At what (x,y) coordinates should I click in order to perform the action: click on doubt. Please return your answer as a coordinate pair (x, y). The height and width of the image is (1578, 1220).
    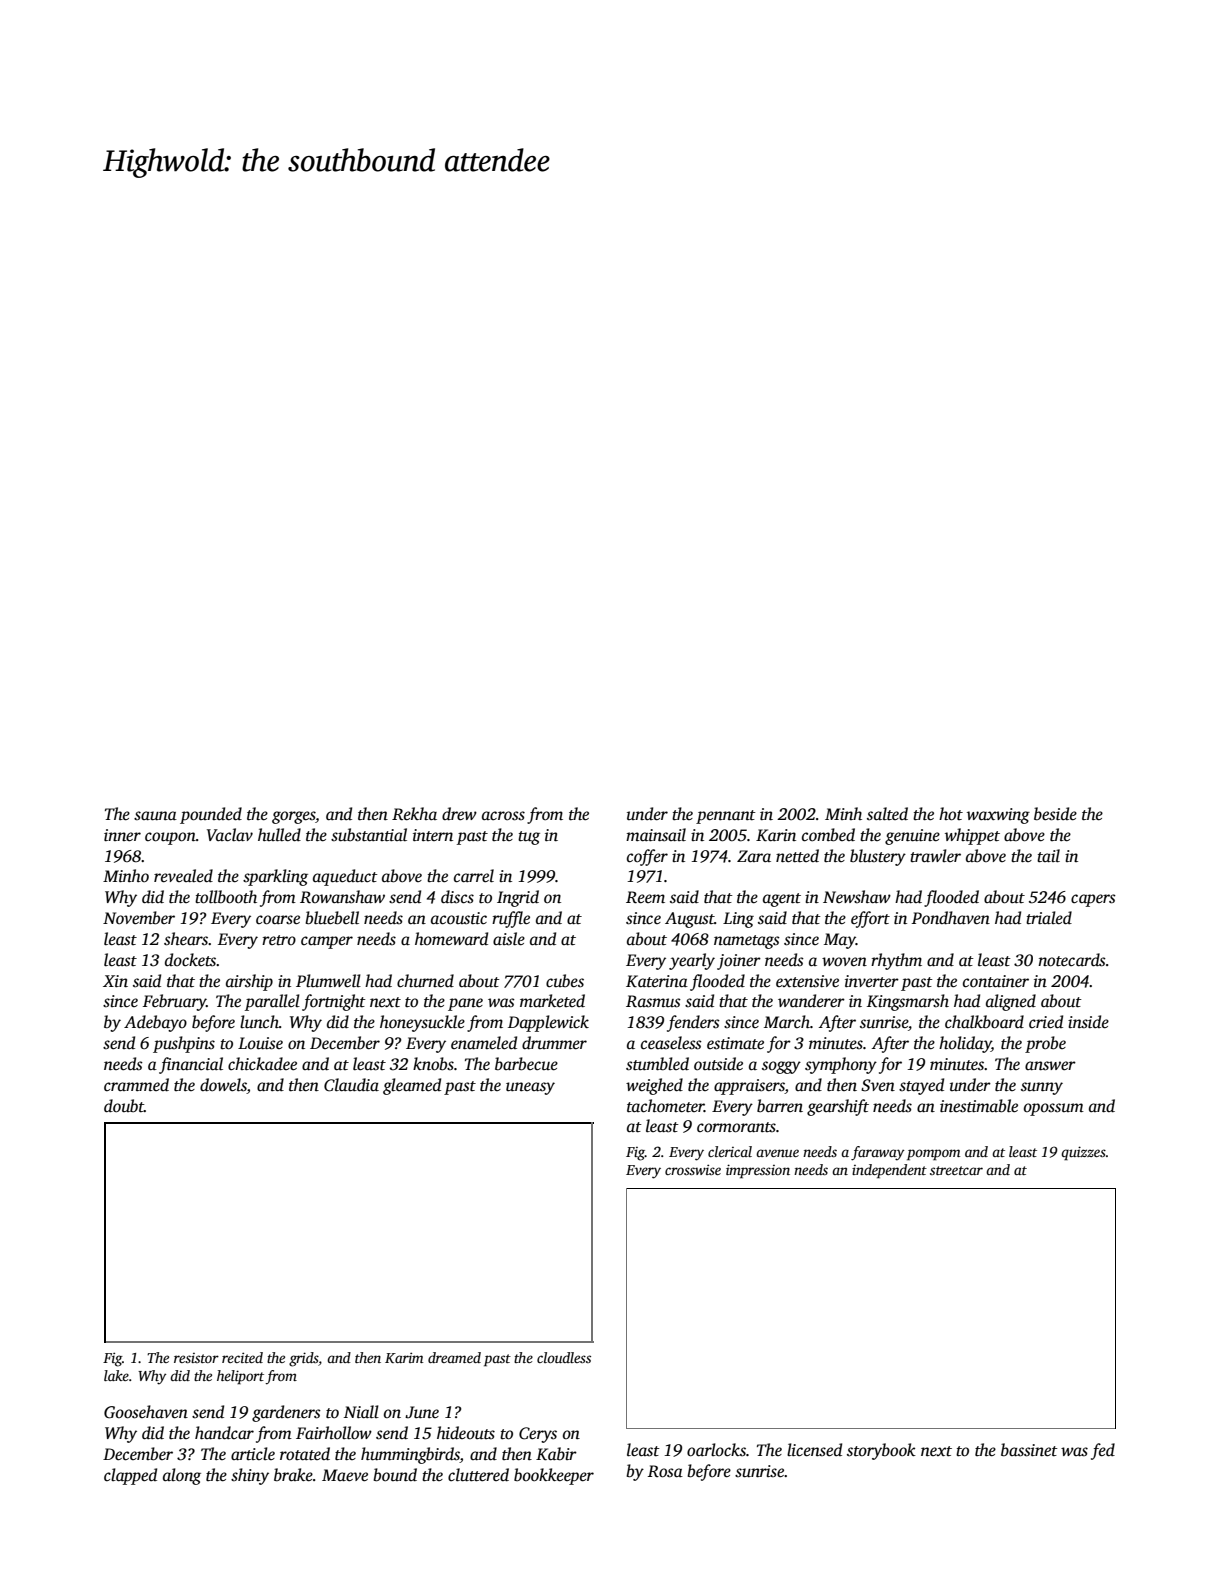
    Looking at the image, I should click on (124, 1106).
